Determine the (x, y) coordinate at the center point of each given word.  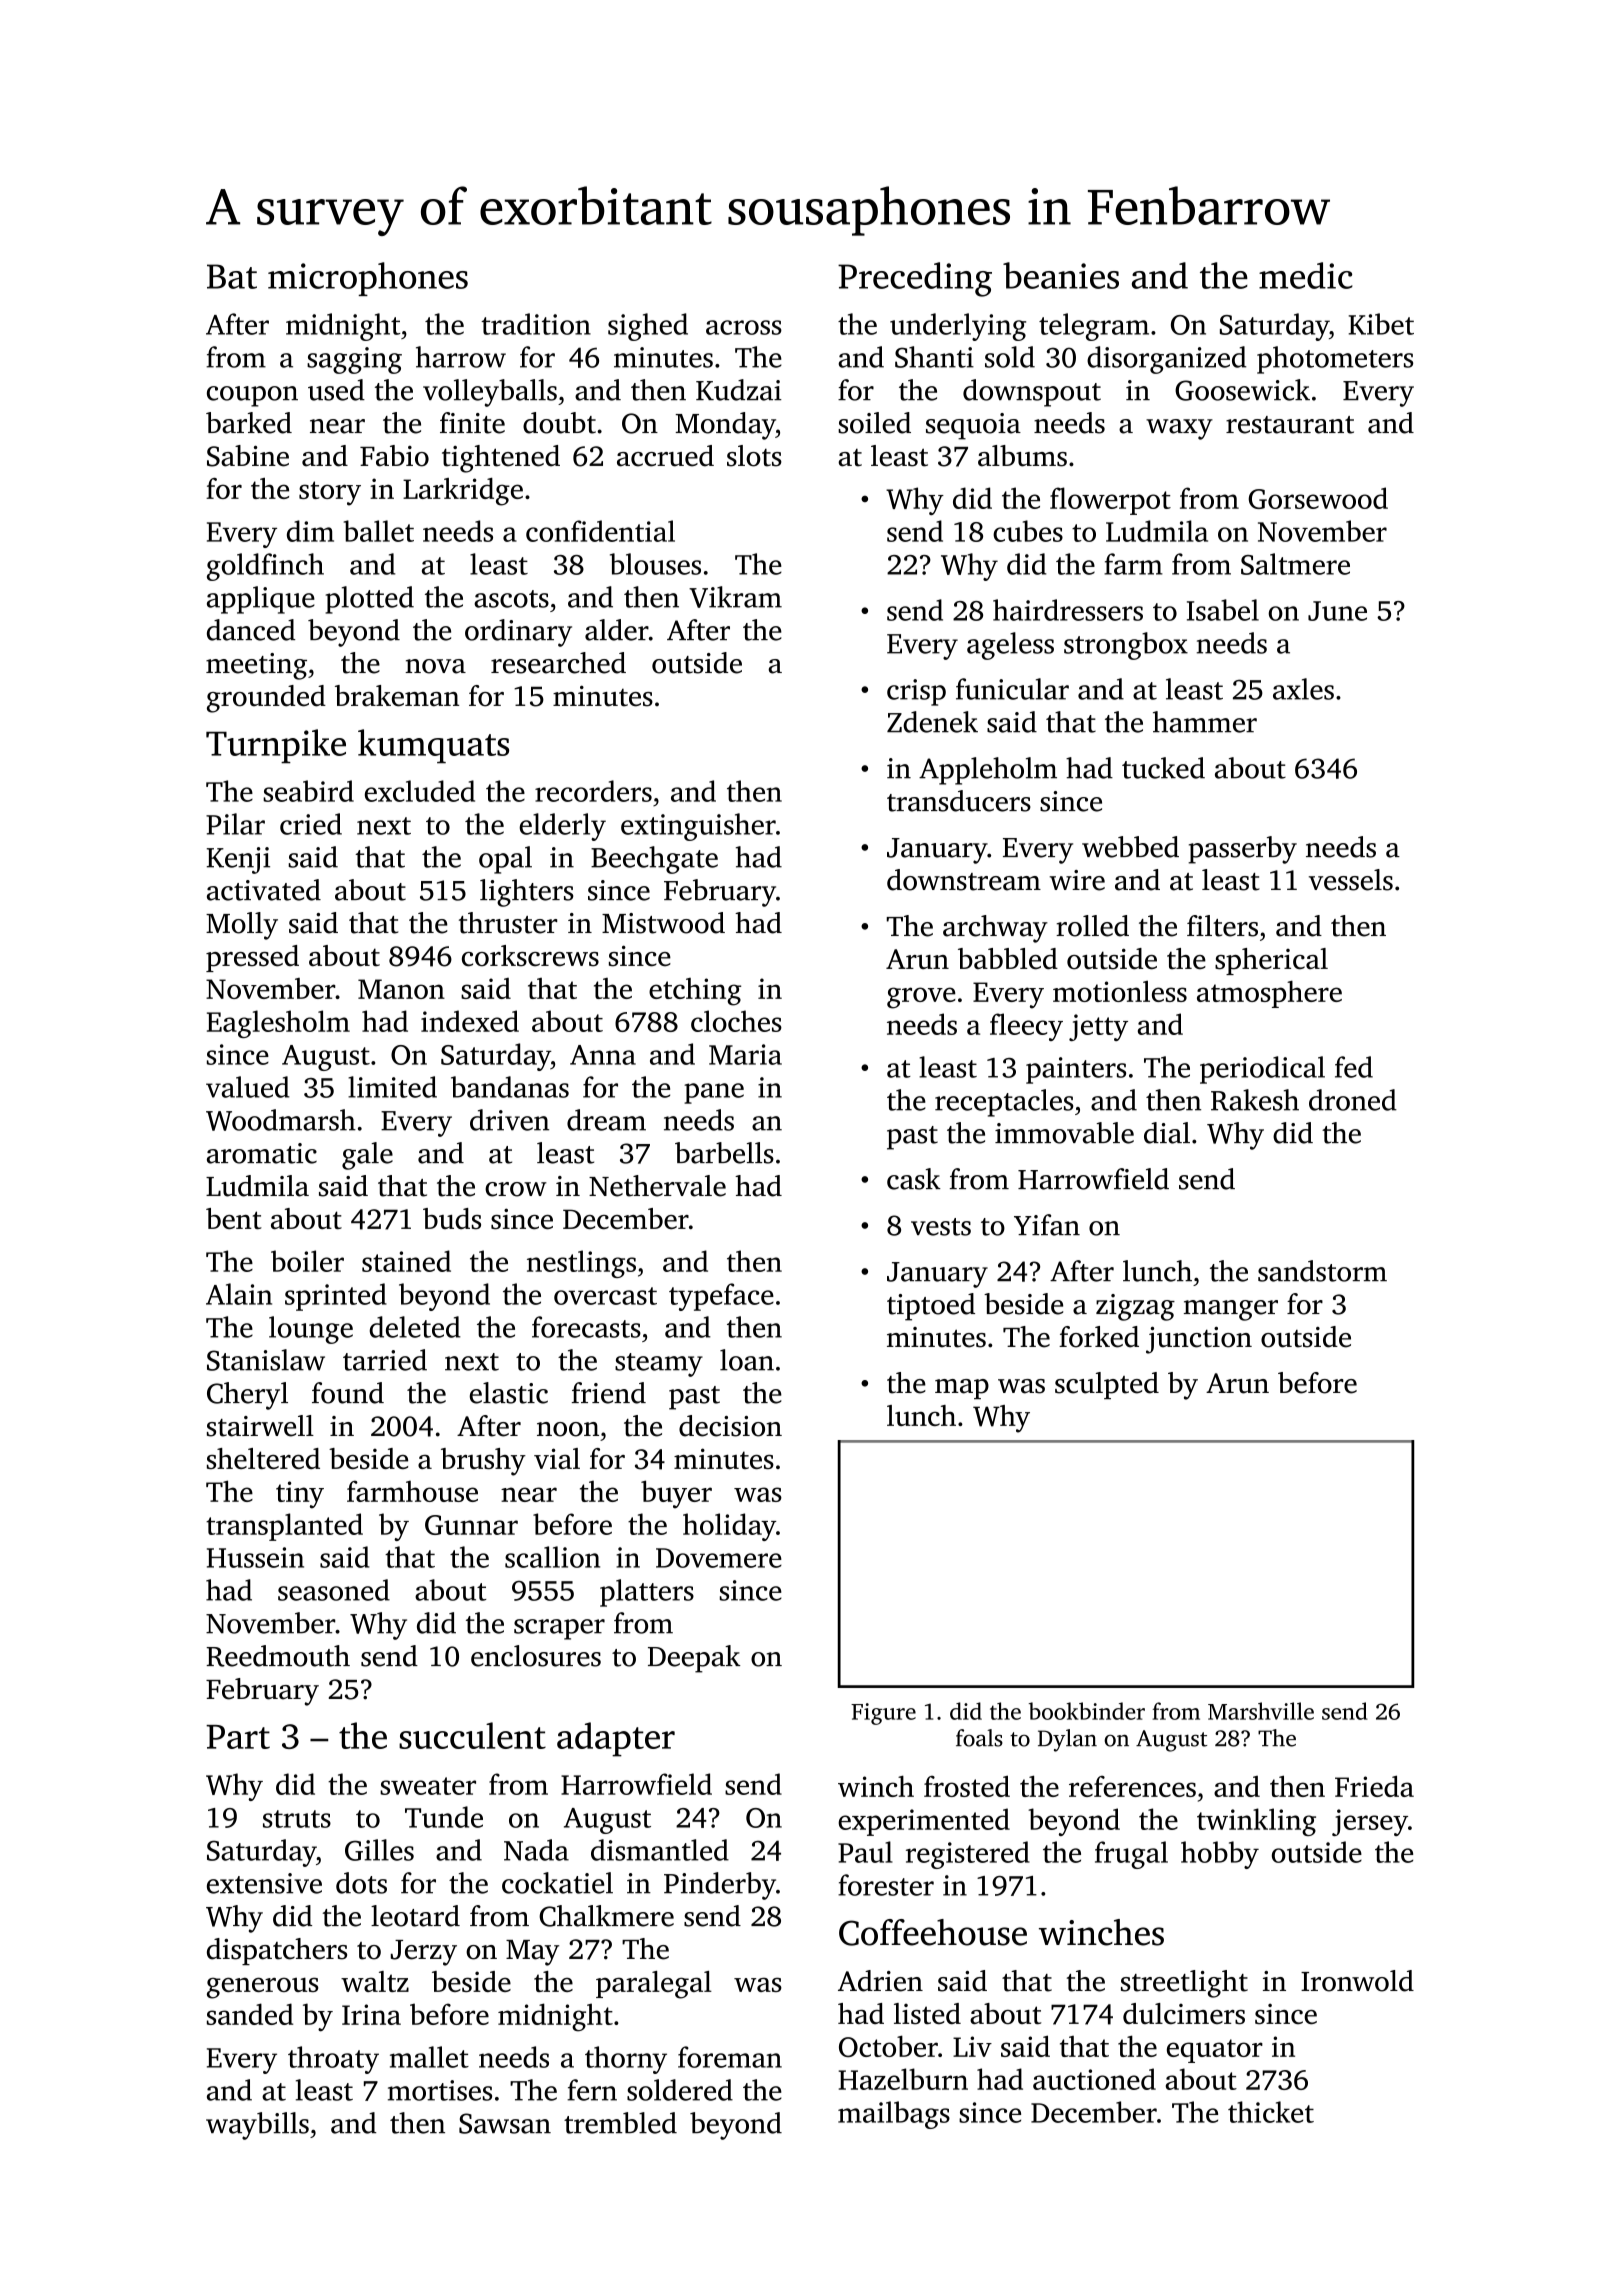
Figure (883, 1714)
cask (914, 1179)
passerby (1242, 850)
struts (297, 1819)
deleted (415, 1327)
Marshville (1261, 1711)
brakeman (397, 696)
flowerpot (1110, 501)
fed (1354, 1067)
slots (754, 456)
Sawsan (505, 2123)
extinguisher (698, 827)
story (330, 493)
